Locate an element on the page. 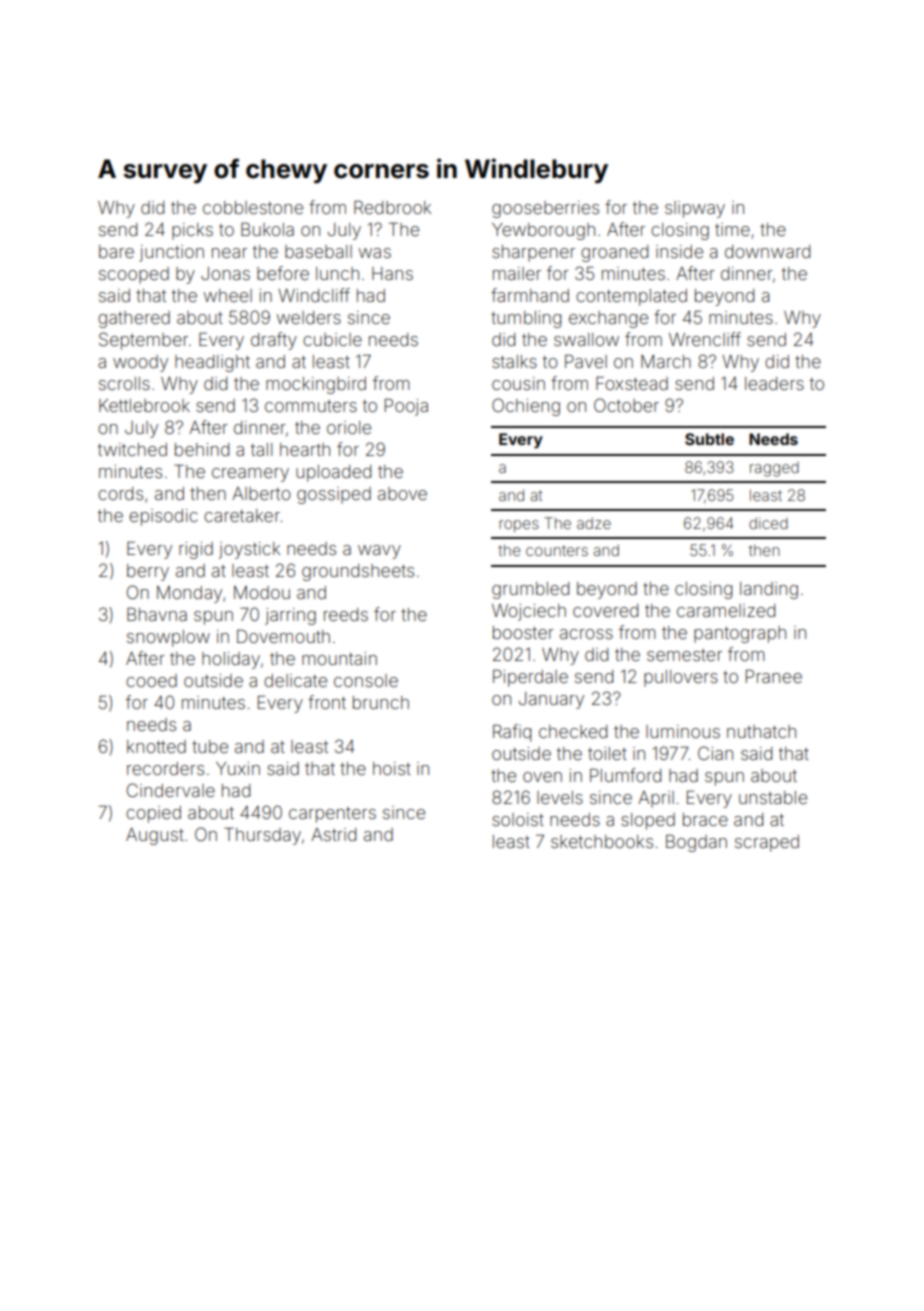 This page has height=1311, width=924. Bhavna is located at coordinates (157, 614).
